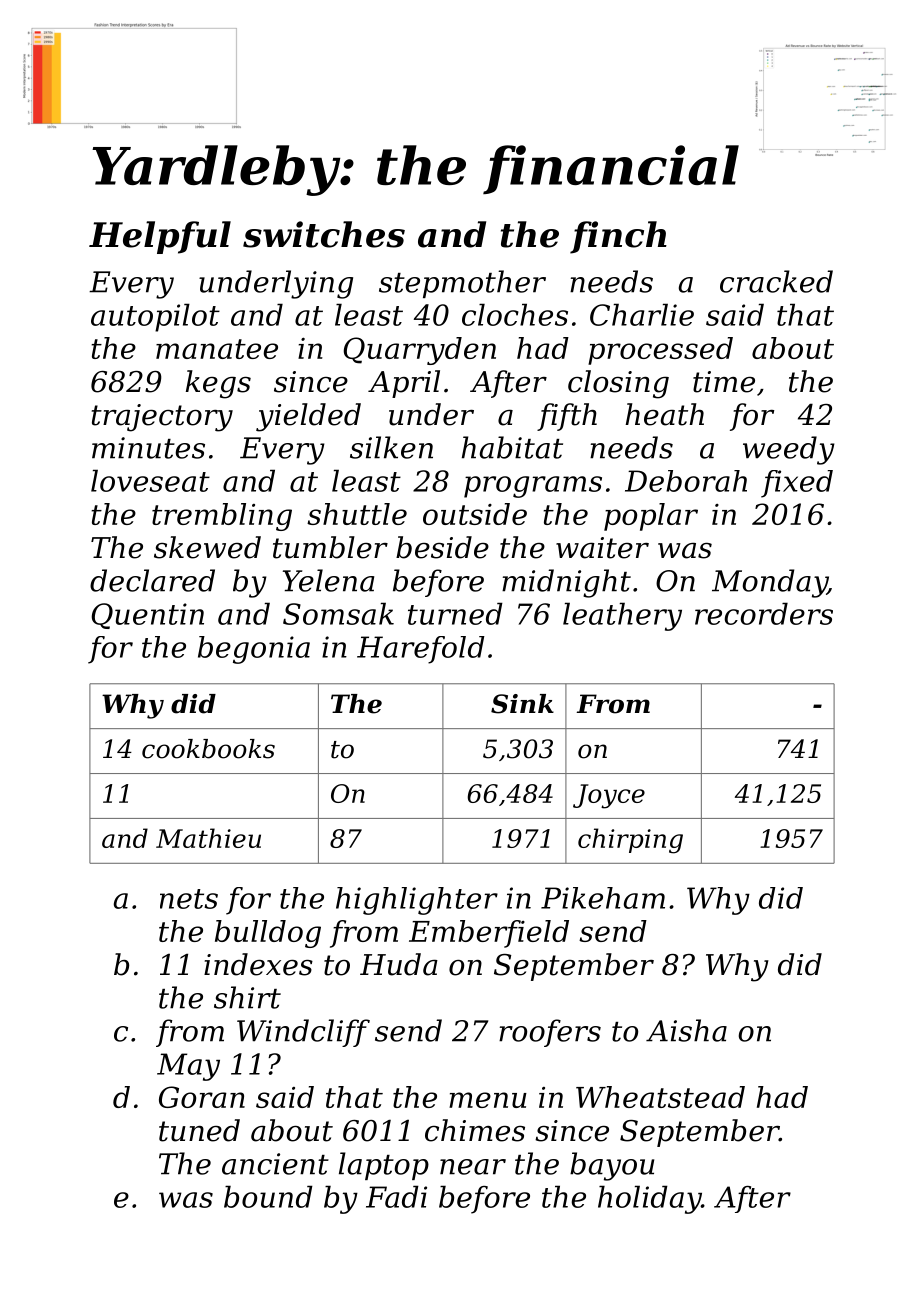  Describe the element at coordinates (420, 351) in the screenshot. I see `Quarryden` at that location.
